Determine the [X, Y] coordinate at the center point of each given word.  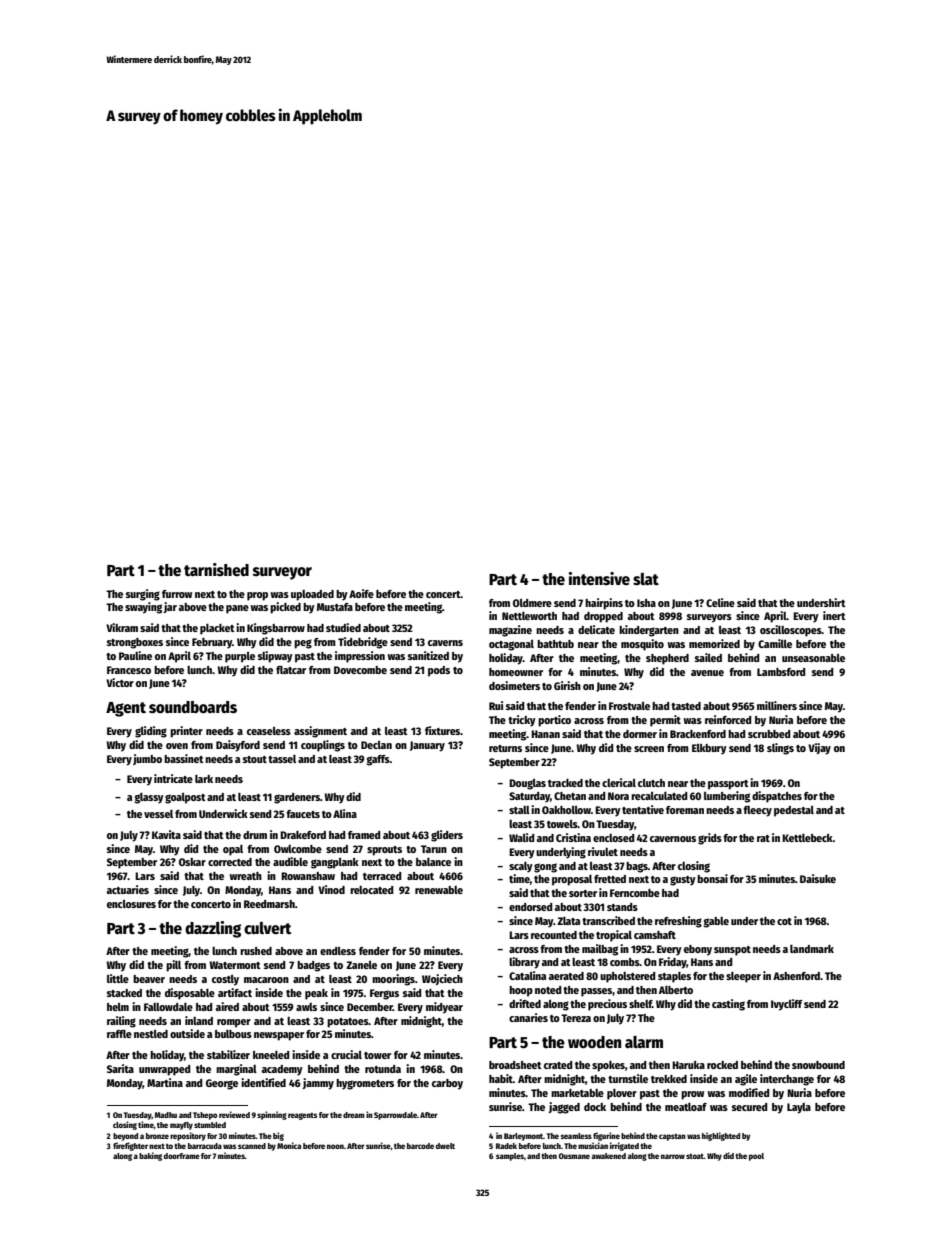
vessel [158, 814]
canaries [528, 1017]
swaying [143, 608]
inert [834, 615]
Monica [289, 1145]
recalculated [659, 796]
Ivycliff [787, 1005]
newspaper [279, 1036]
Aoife [361, 593]
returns [505, 748]
